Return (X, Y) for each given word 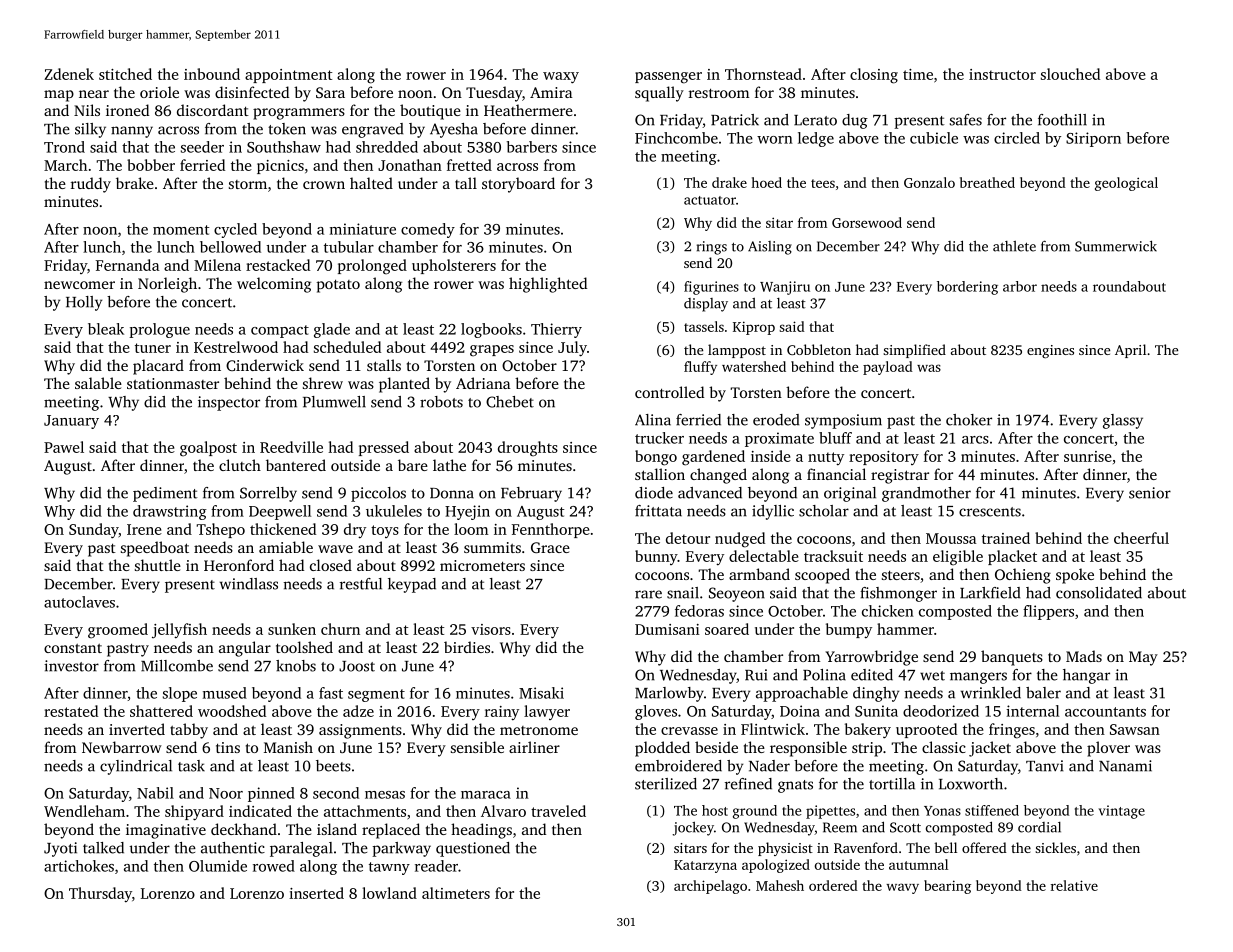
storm (248, 184)
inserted (316, 893)
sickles (1055, 847)
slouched (1070, 74)
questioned (473, 849)
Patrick (735, 120)
